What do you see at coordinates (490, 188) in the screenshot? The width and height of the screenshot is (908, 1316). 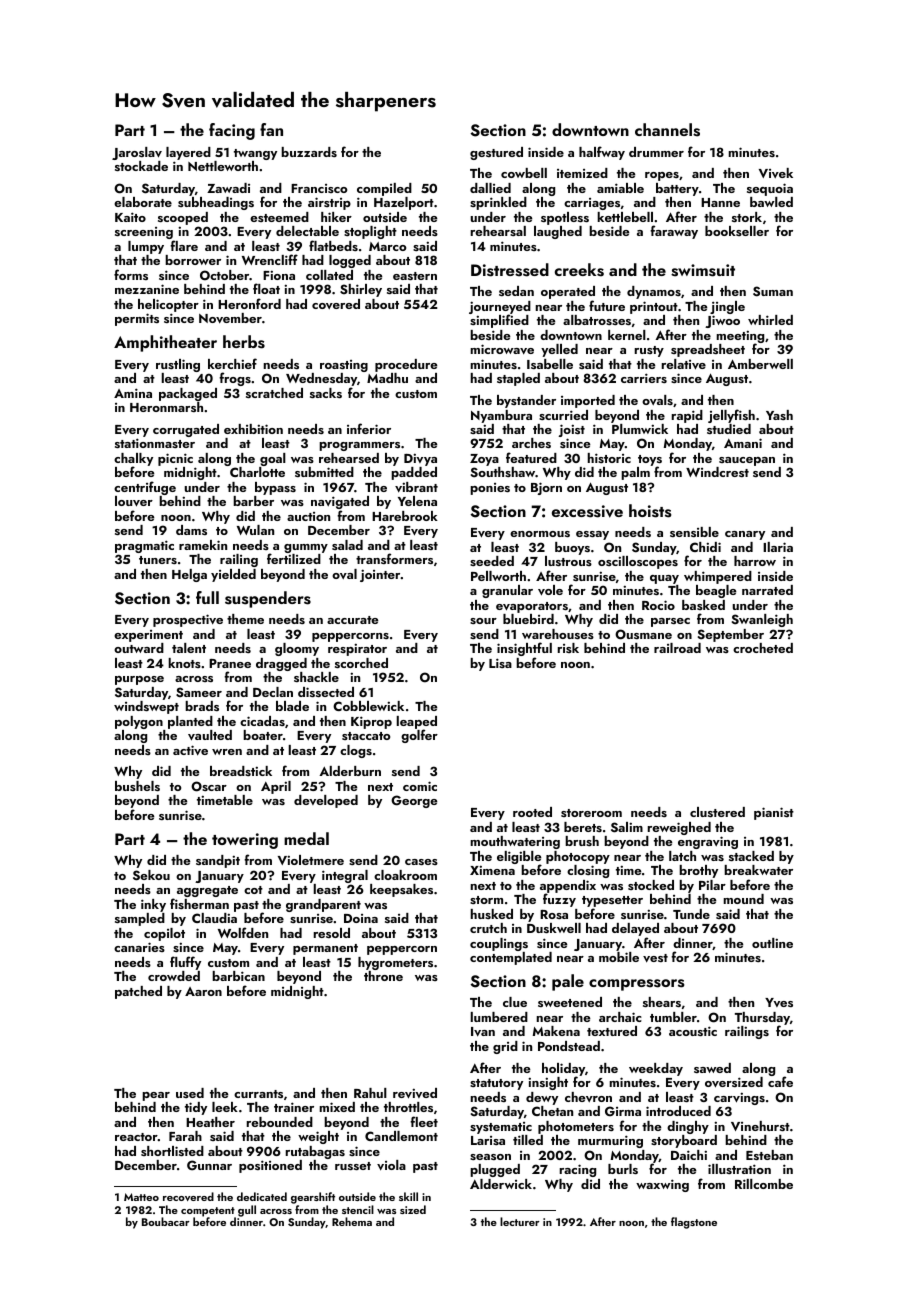 I see `dallied` at bounding box center [490, 188].
